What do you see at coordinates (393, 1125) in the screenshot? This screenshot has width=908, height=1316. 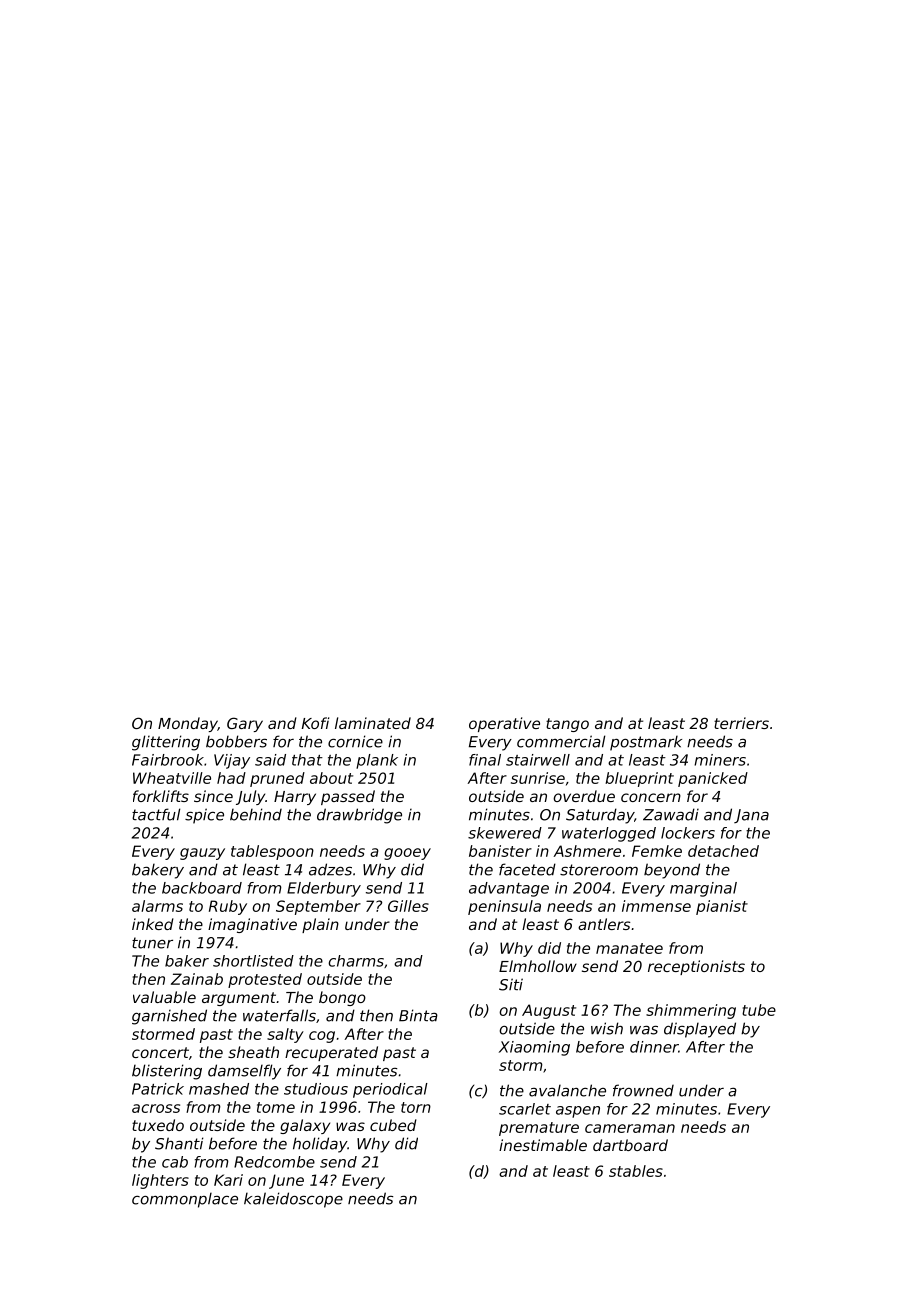 I see `cubed` at bounding box center [393, 1125].
